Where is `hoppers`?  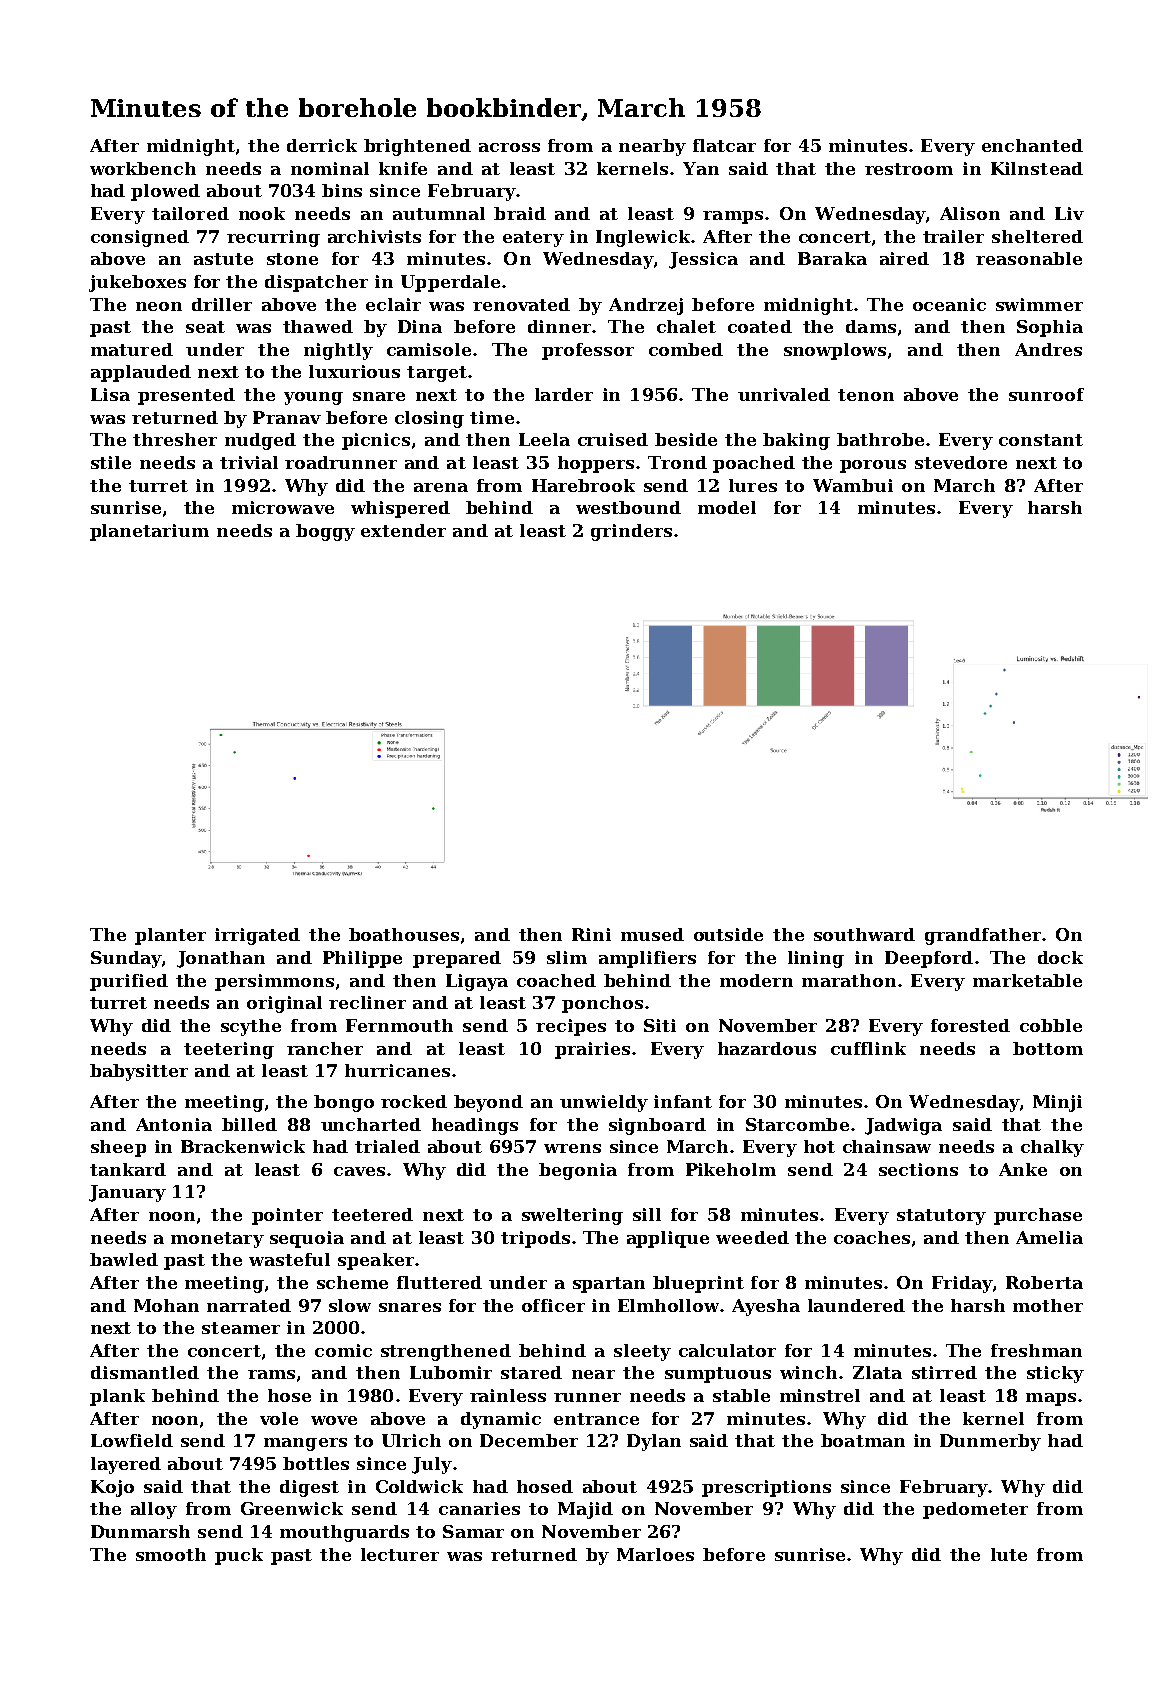 hoppers is located at coordinates (596, 464).
